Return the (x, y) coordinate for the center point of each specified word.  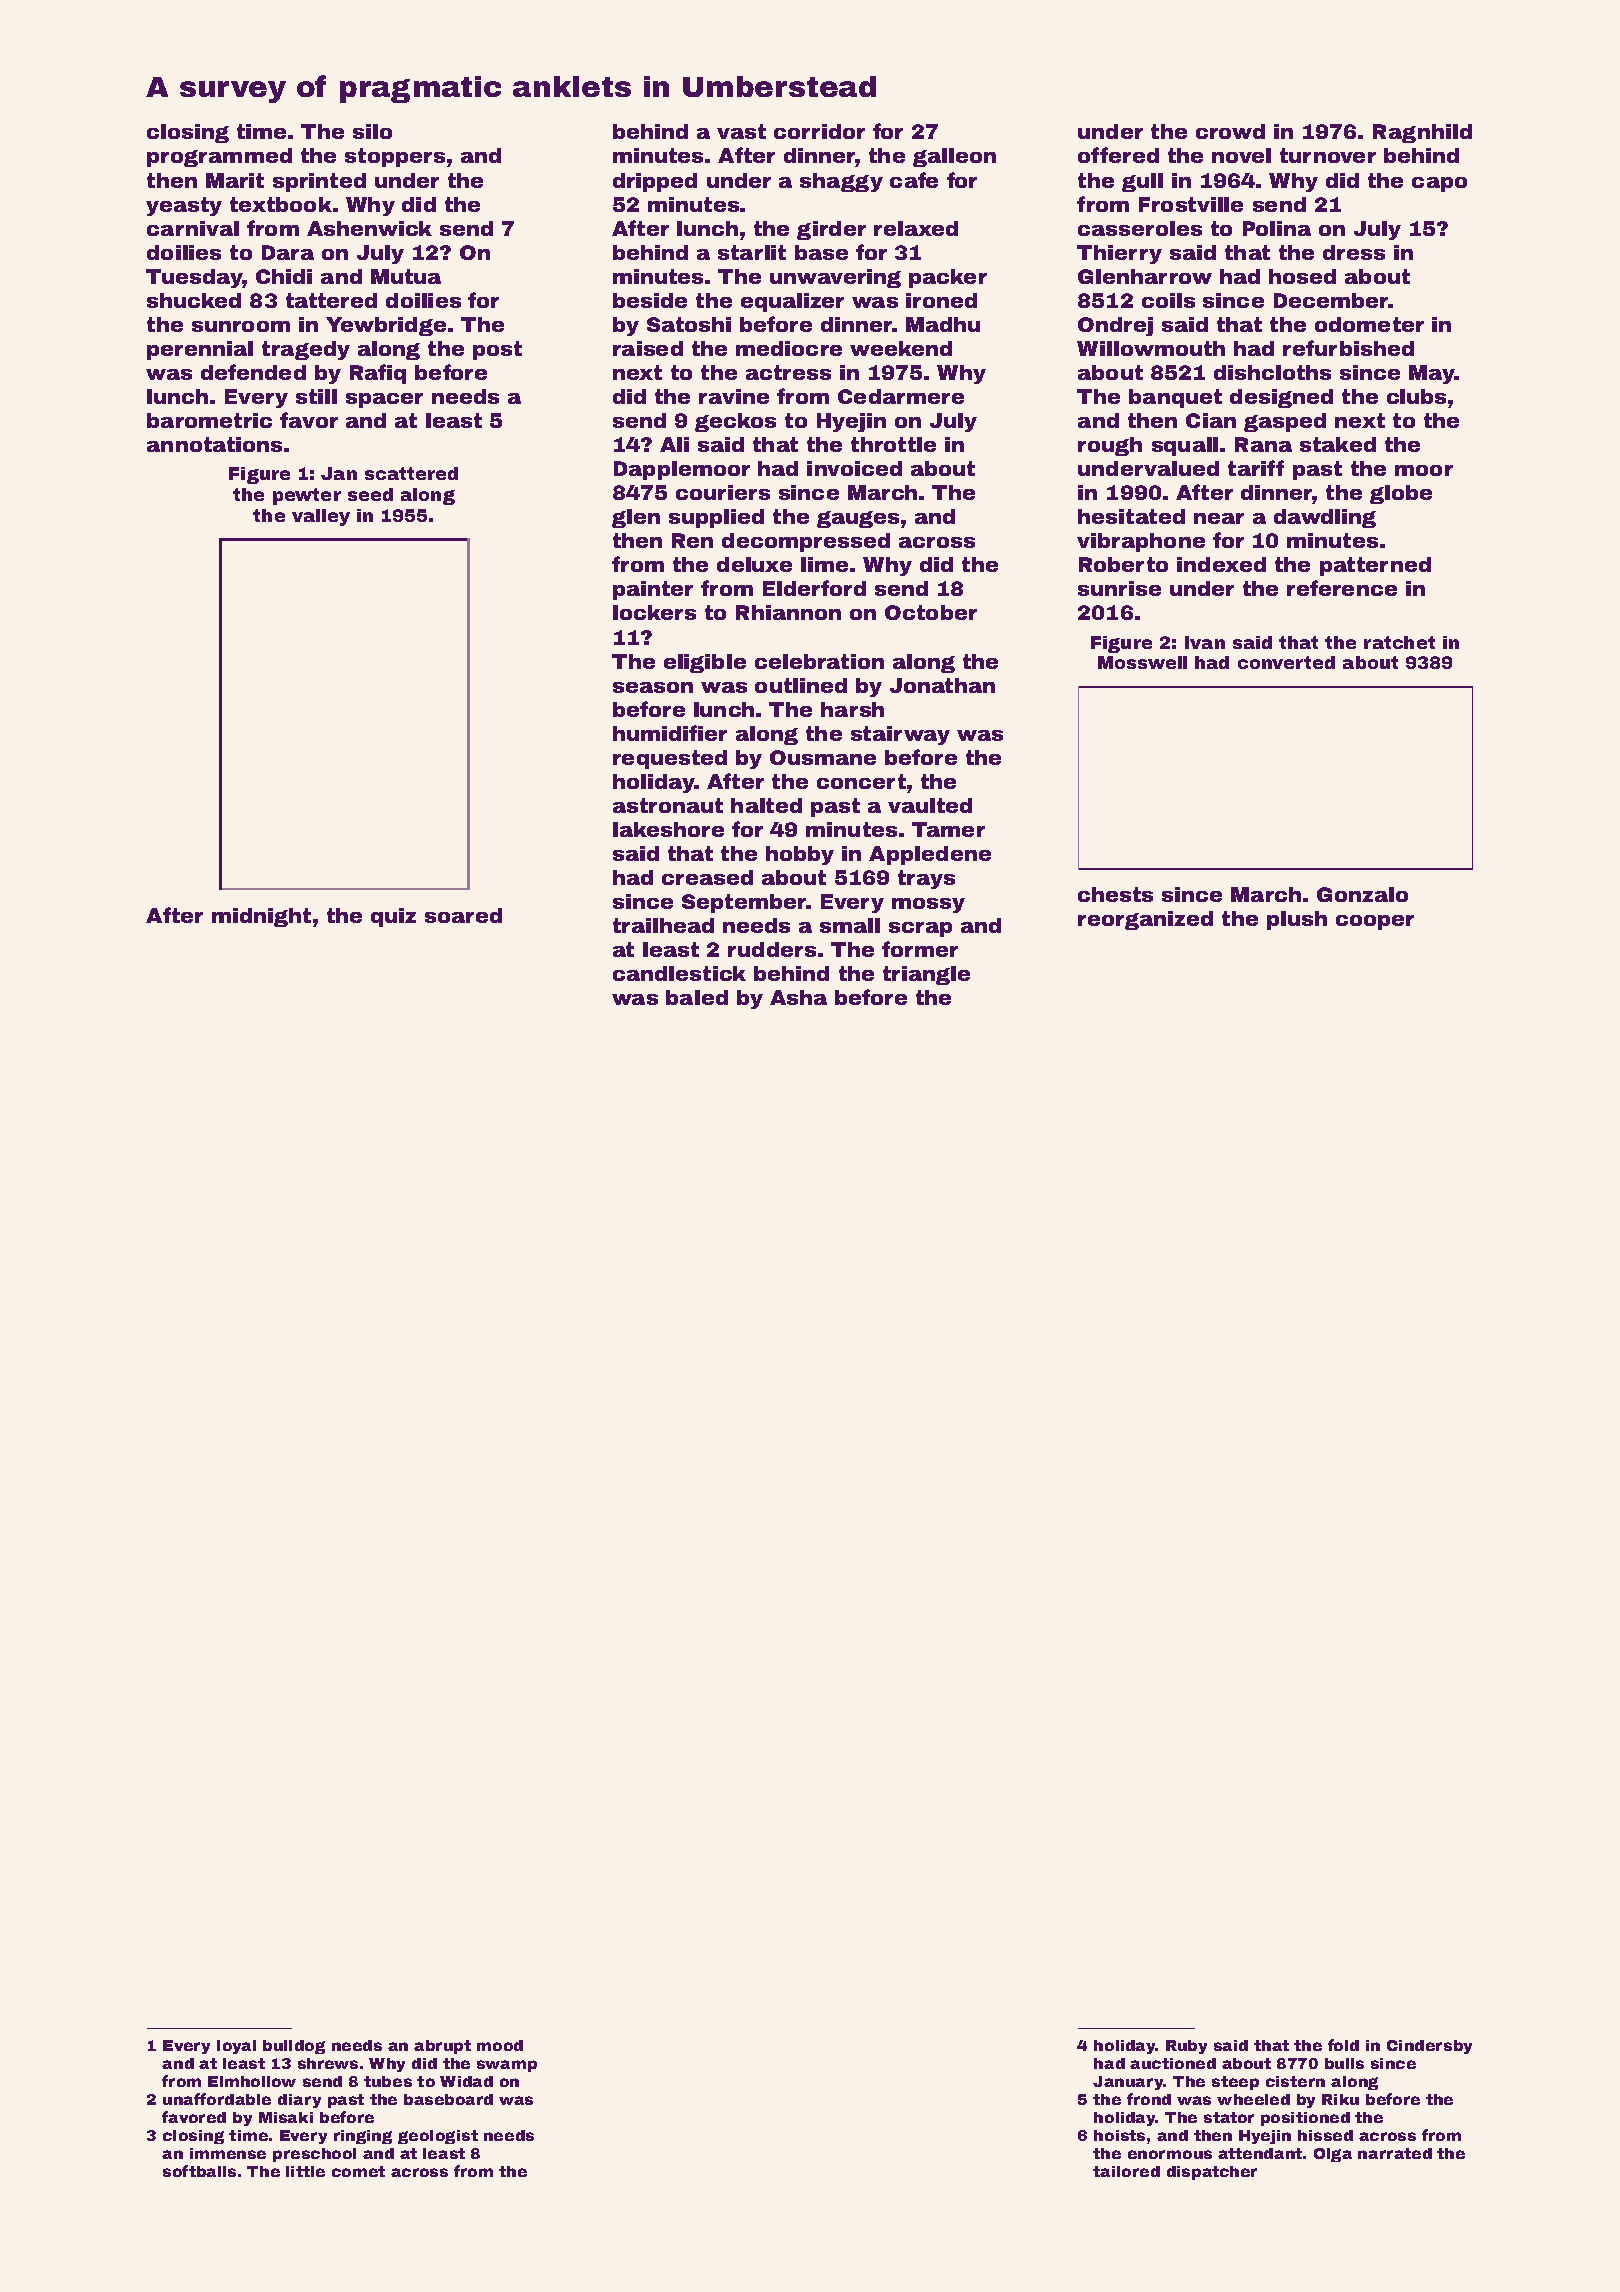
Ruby (1186, 2047)
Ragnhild (1422, 133)
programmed (219, 157)
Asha (798, 997)
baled (697, 997)
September (744, 903)
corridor (819, 131)
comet (358, 2171)
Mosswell (1142, 662)
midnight (261, 917)
